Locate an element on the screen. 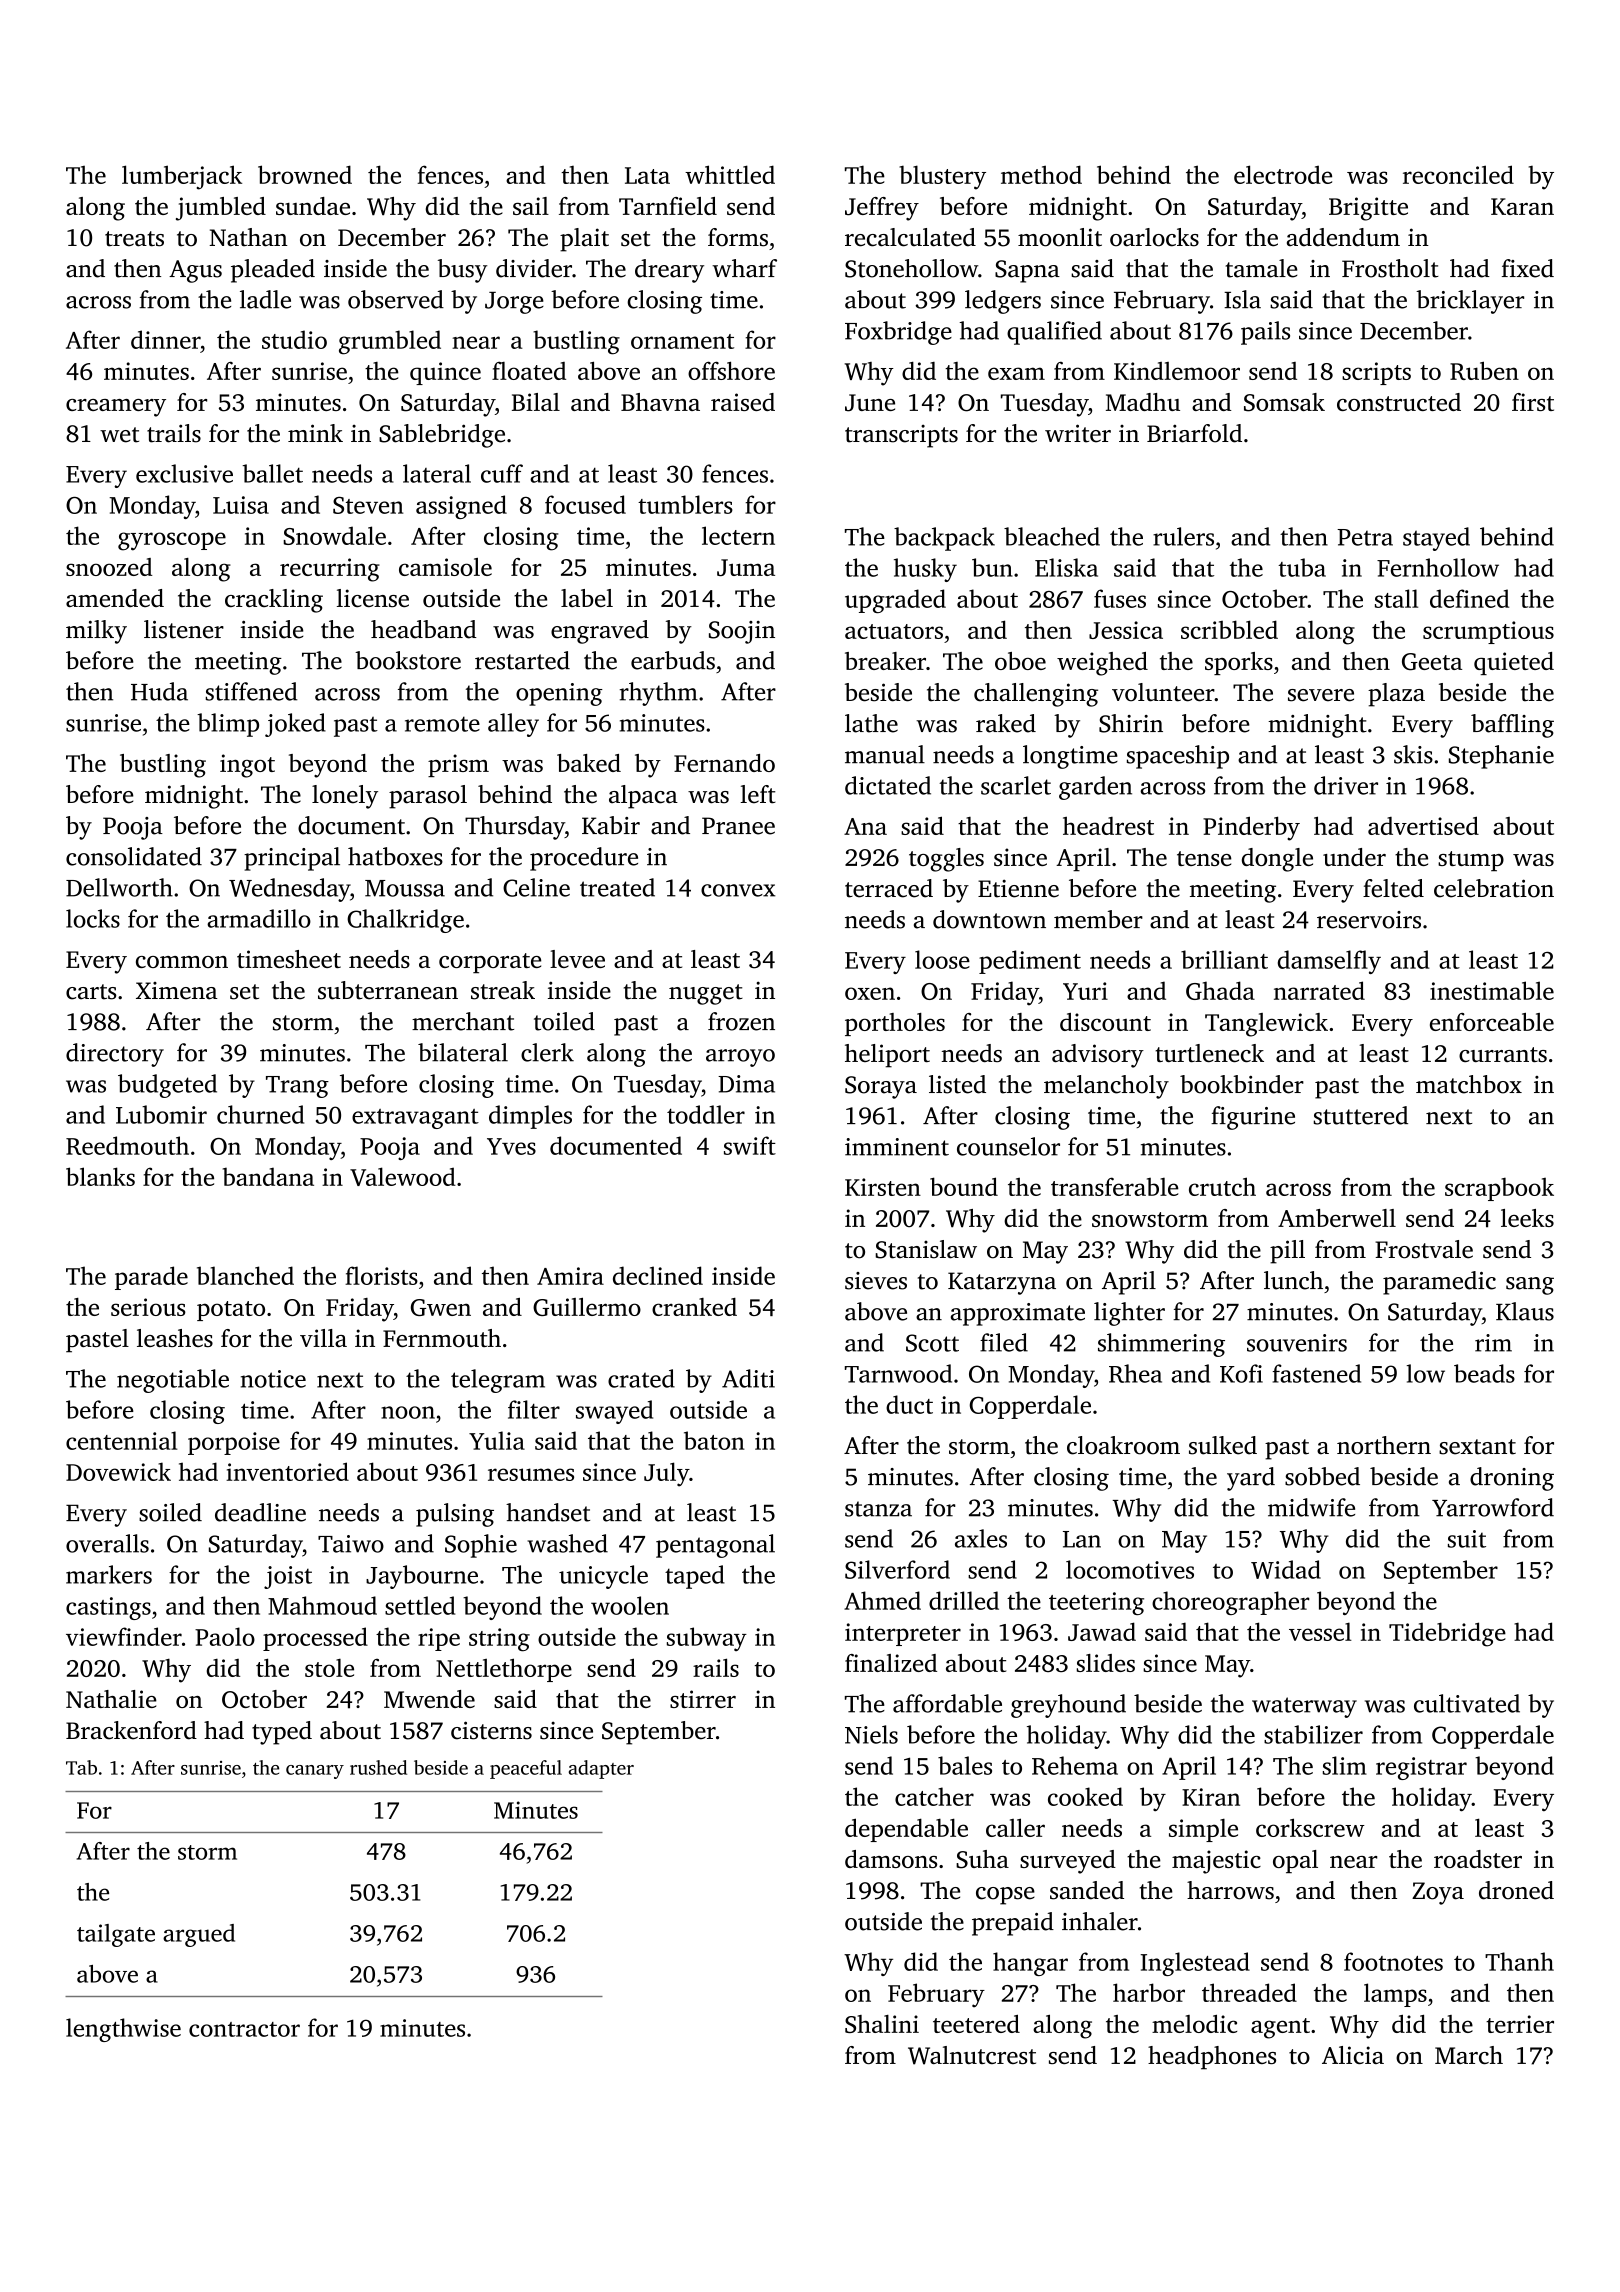 This screenshot has height=2292, width=1620. contractor is located at coordinates (244, 2029).
